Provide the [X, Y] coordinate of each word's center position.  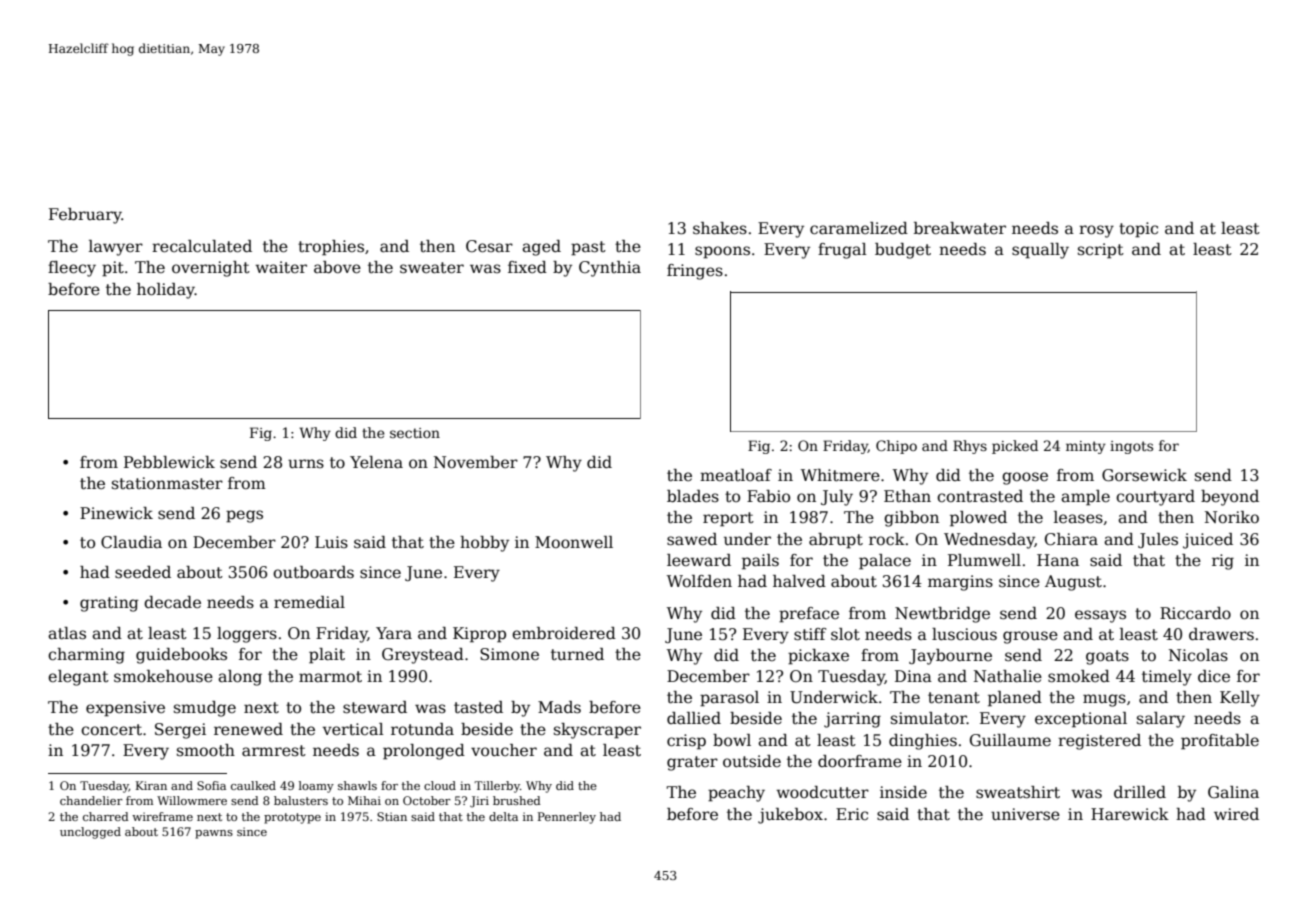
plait [327, 656]
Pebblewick [169, 462]
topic [1138, 230]
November [476, 462]
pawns [214, 834]
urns [306, 463]
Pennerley [567, 818]
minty [1086, 447]
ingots [1131, 447]
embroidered [564, 633]
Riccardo [1195, 613]
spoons [722, 252]
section [415, 433]
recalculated [202, 246]
